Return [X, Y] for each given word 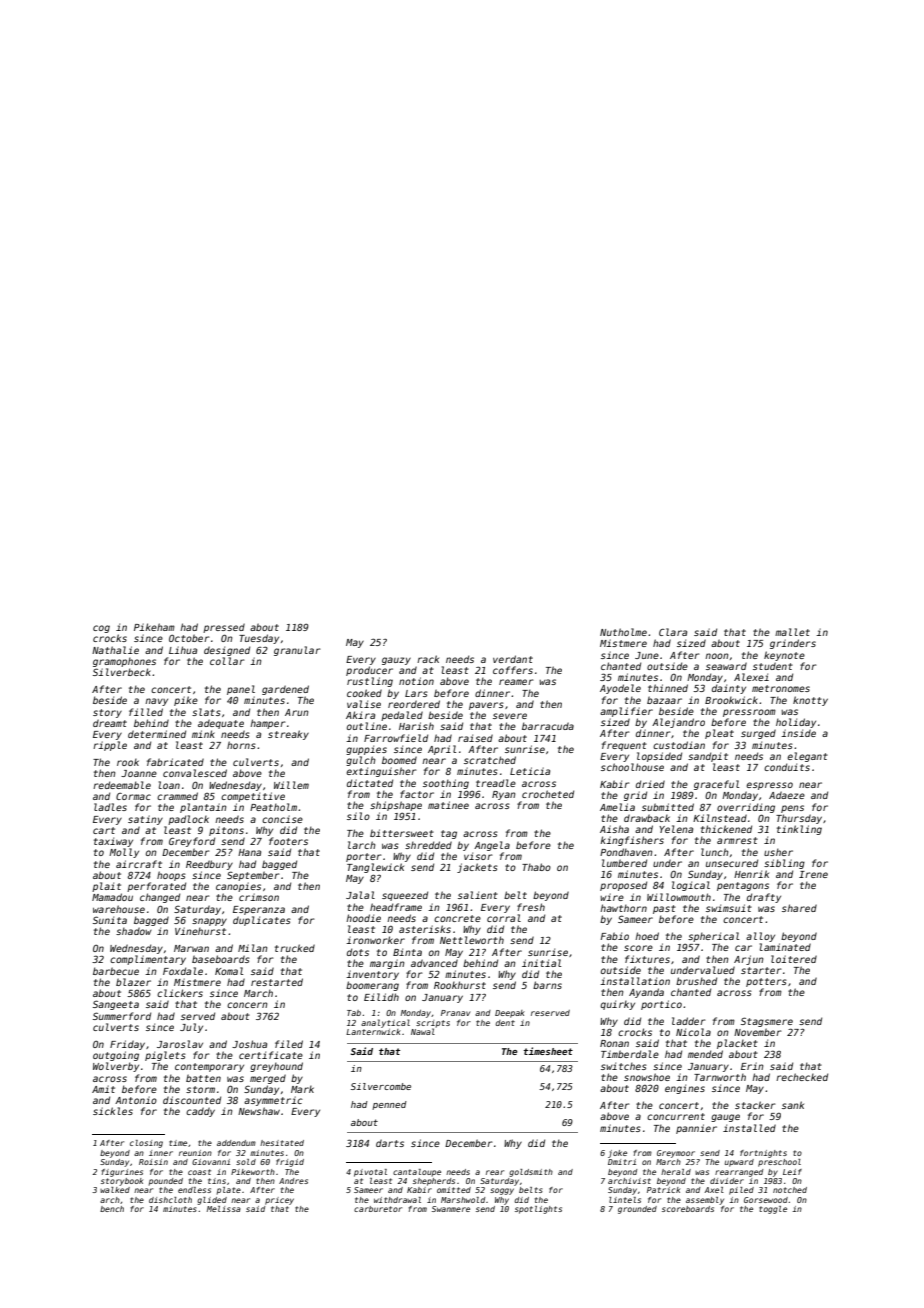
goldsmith [531, 1173]
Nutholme [623, 632]
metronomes [781, 688]
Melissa [224, 1209]
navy [156, 702]
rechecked [802, 1077]
